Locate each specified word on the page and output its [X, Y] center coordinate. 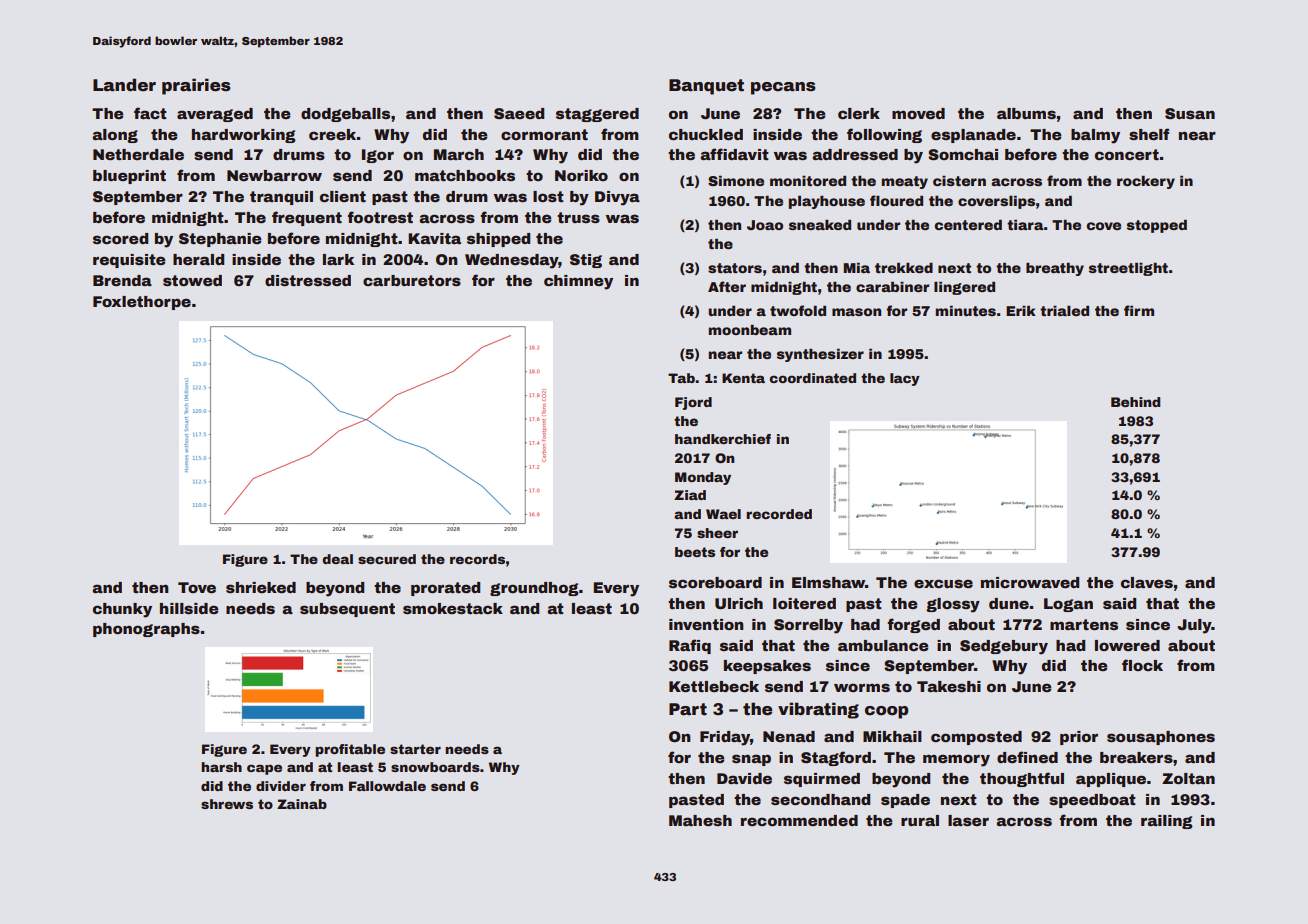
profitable [350, 750]
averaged [215, 115]
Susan [1190, 114]
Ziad [690, 495]
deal [337, 559]
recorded [779, 514]
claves [1147, 583]
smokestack [453, 608]
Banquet [706, 87]
